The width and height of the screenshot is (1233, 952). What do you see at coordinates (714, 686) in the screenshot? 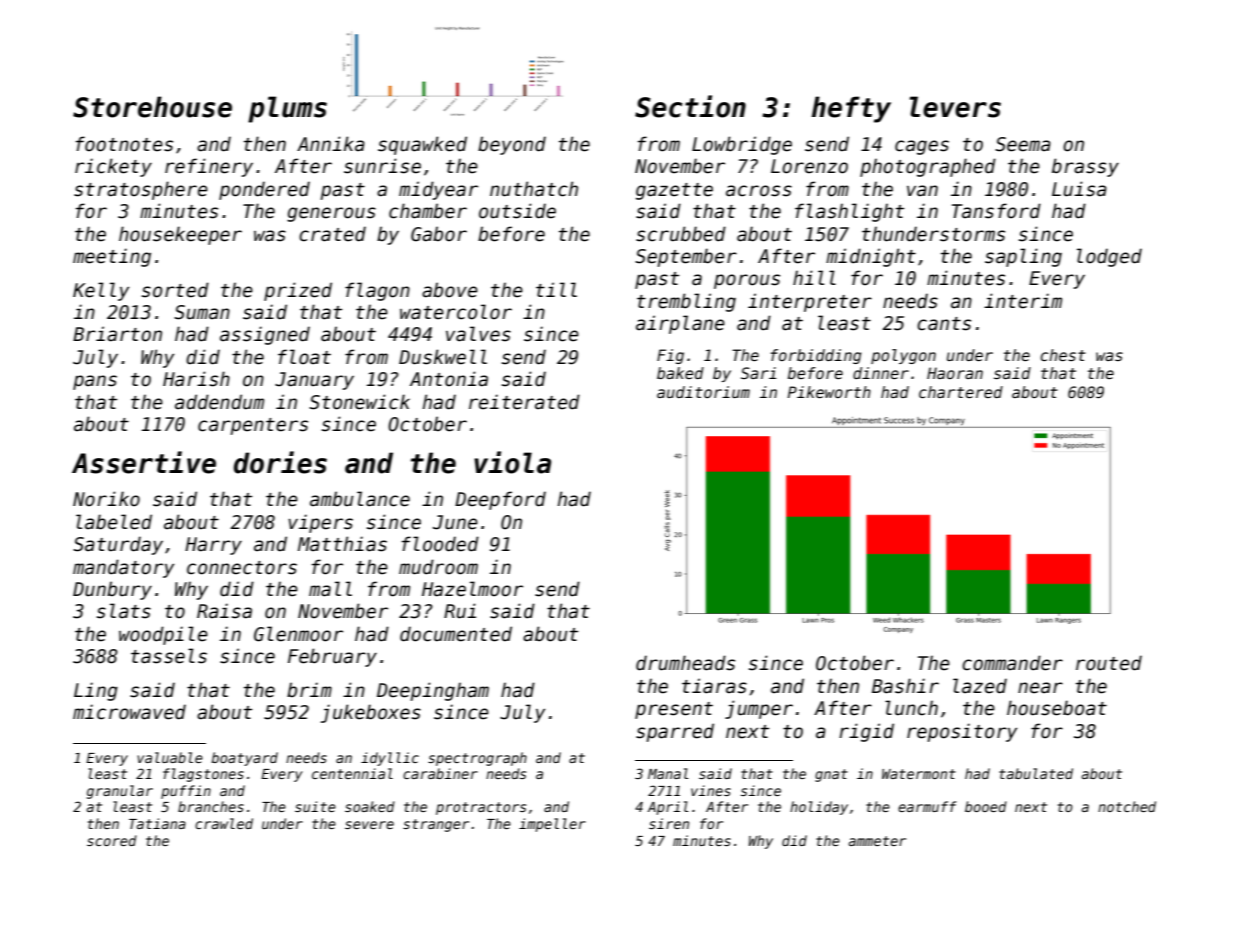
I see `tiaras` at bounding box center [714, 686].
